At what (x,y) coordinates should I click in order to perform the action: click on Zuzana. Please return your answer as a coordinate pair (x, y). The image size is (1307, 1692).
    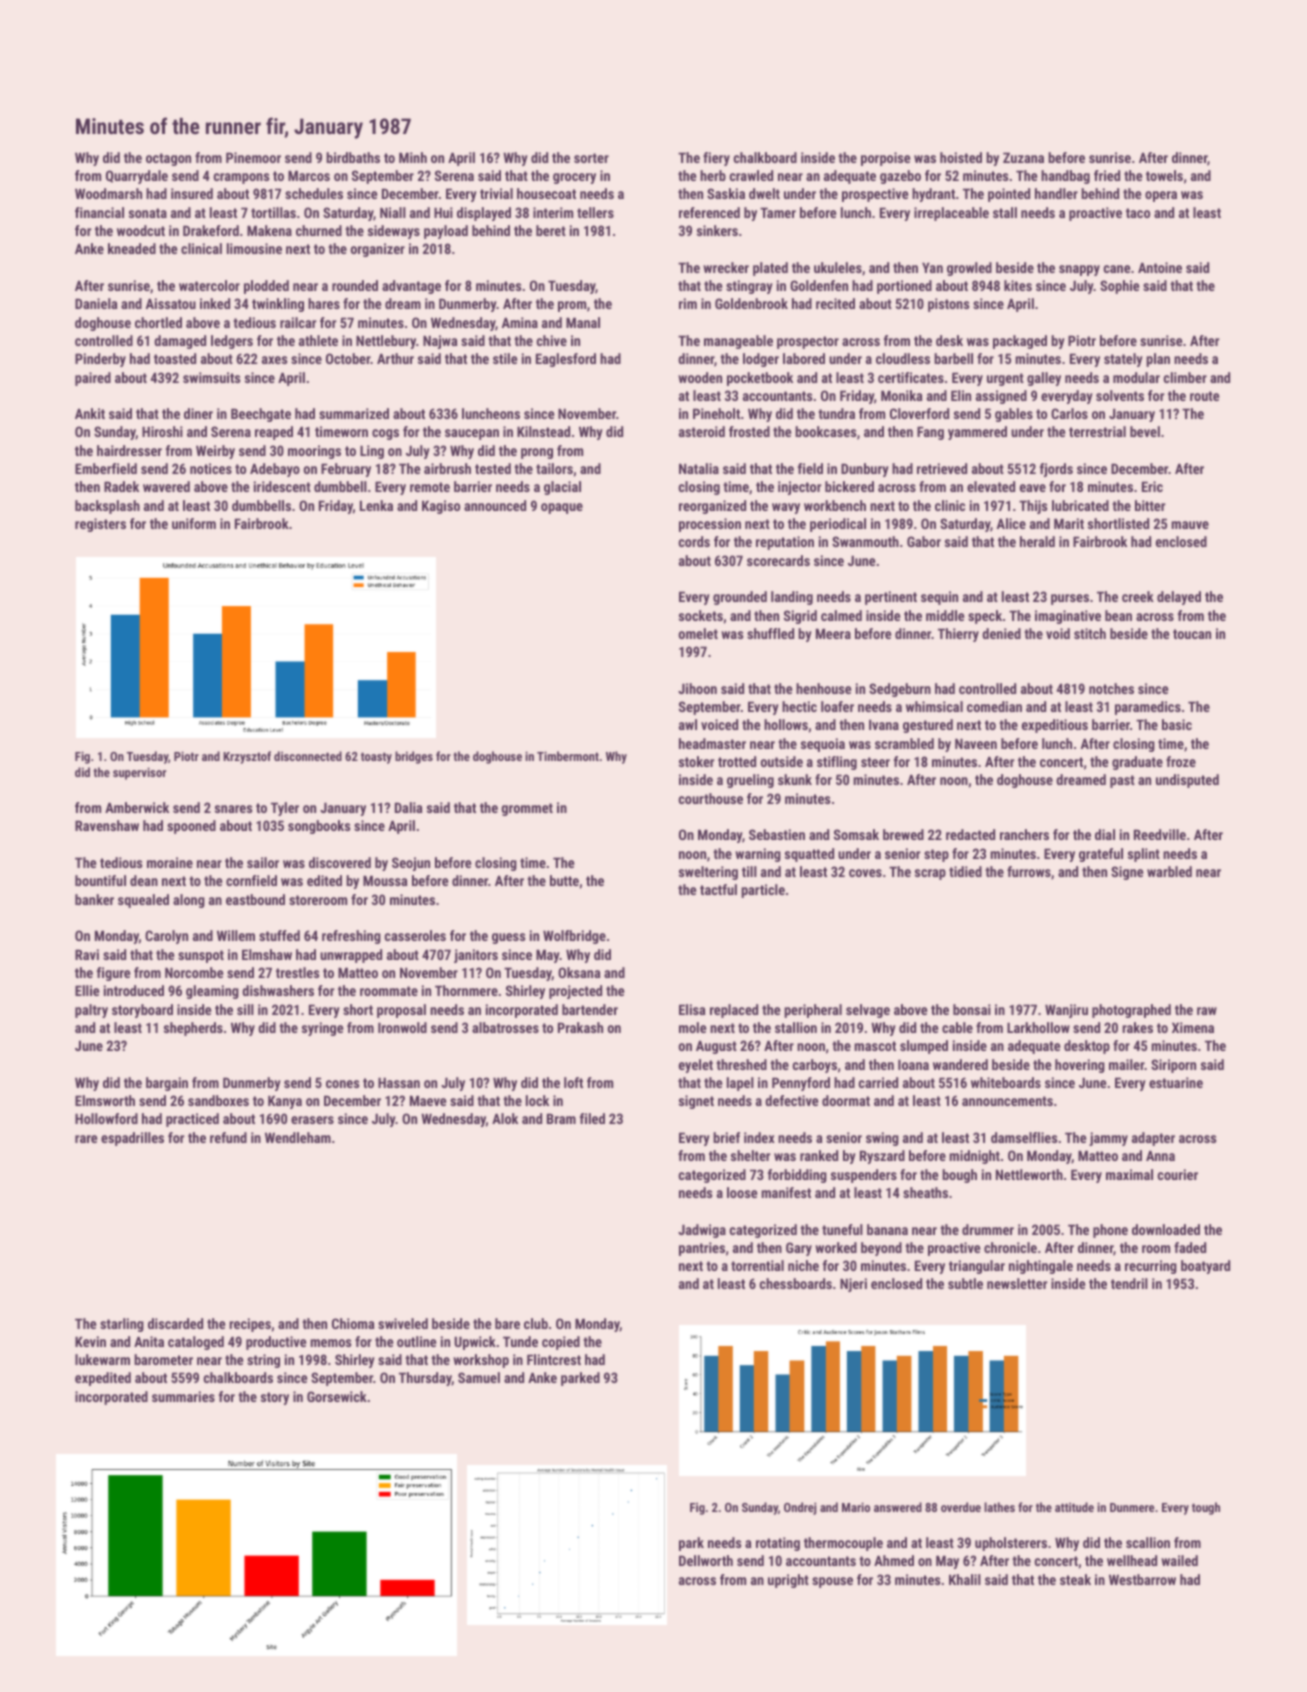
    Looking at the image, I should click on (1023, 157).
